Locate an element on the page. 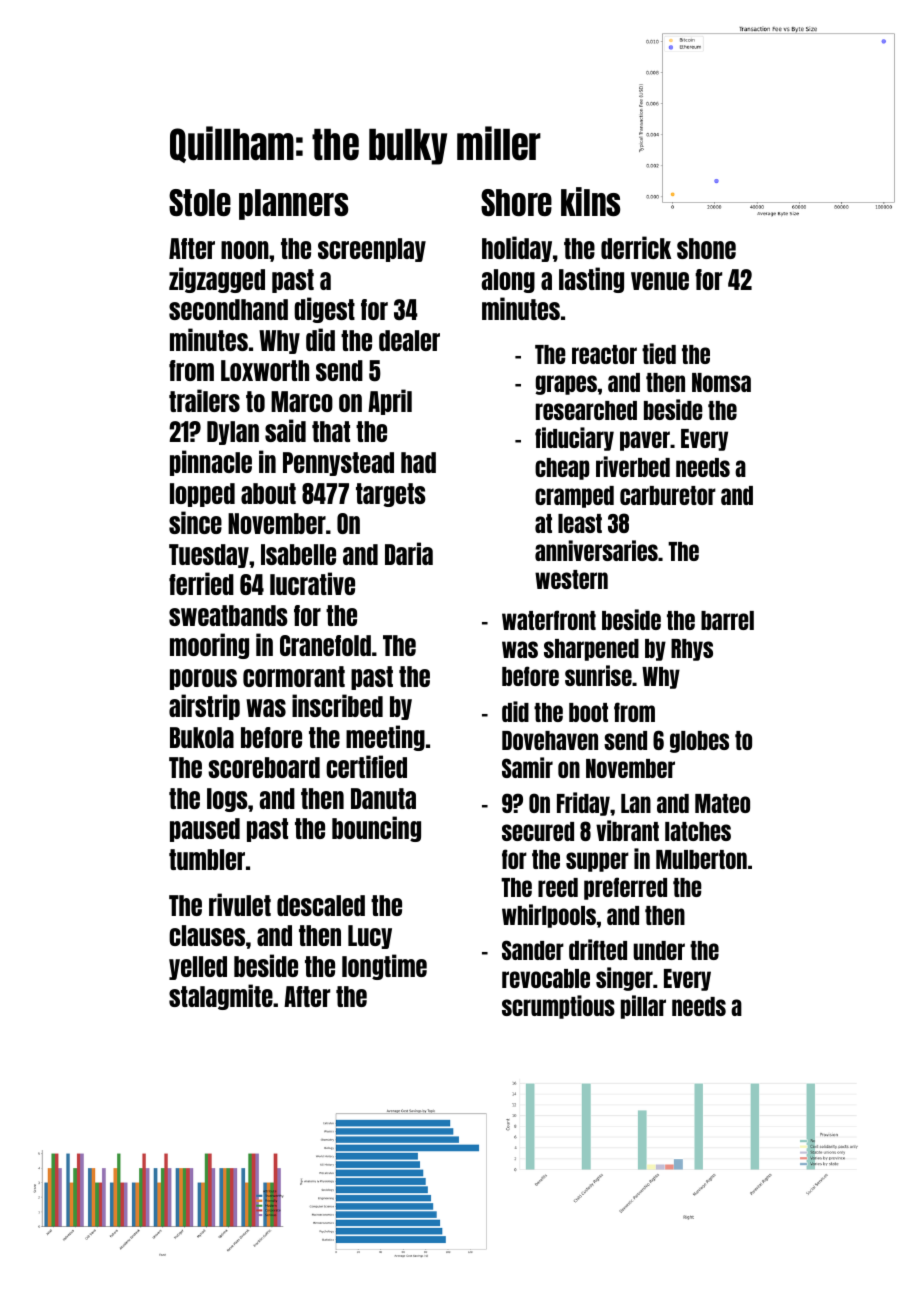 This page has height=1311, width=924. western is located at coordinates (571, 579).
